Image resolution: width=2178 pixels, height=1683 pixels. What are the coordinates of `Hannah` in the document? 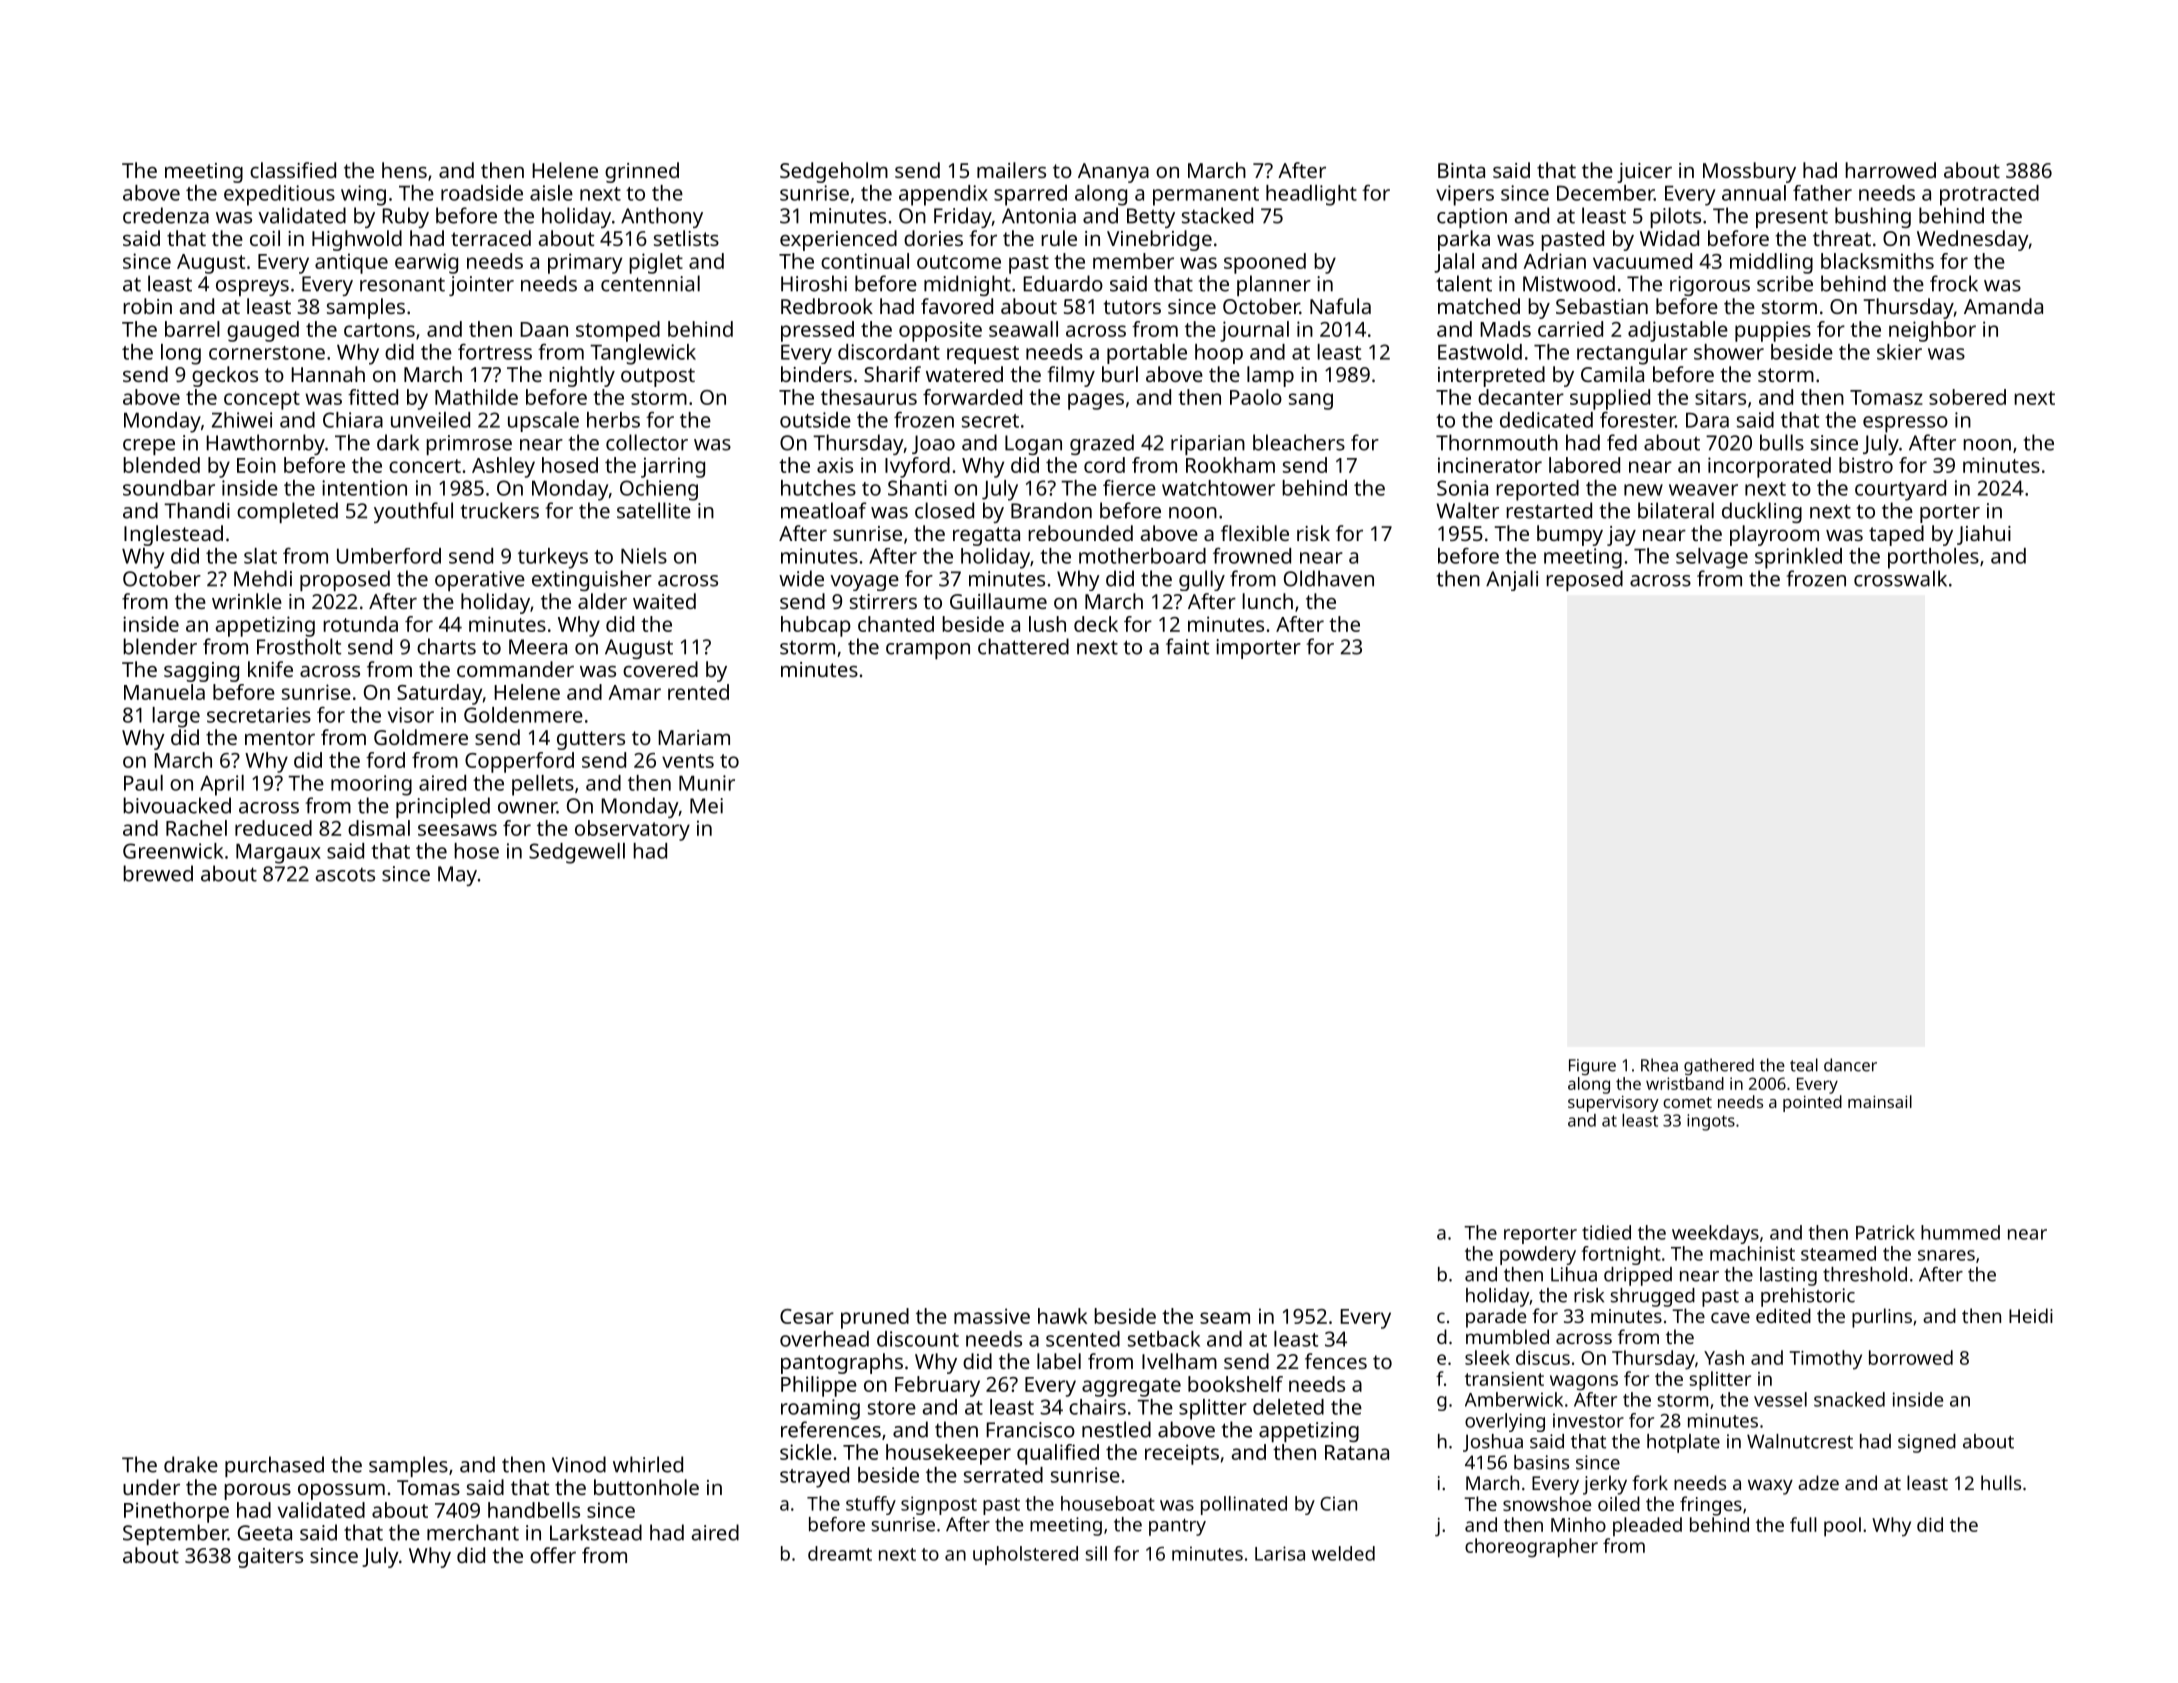 It's located at (328, 374).
